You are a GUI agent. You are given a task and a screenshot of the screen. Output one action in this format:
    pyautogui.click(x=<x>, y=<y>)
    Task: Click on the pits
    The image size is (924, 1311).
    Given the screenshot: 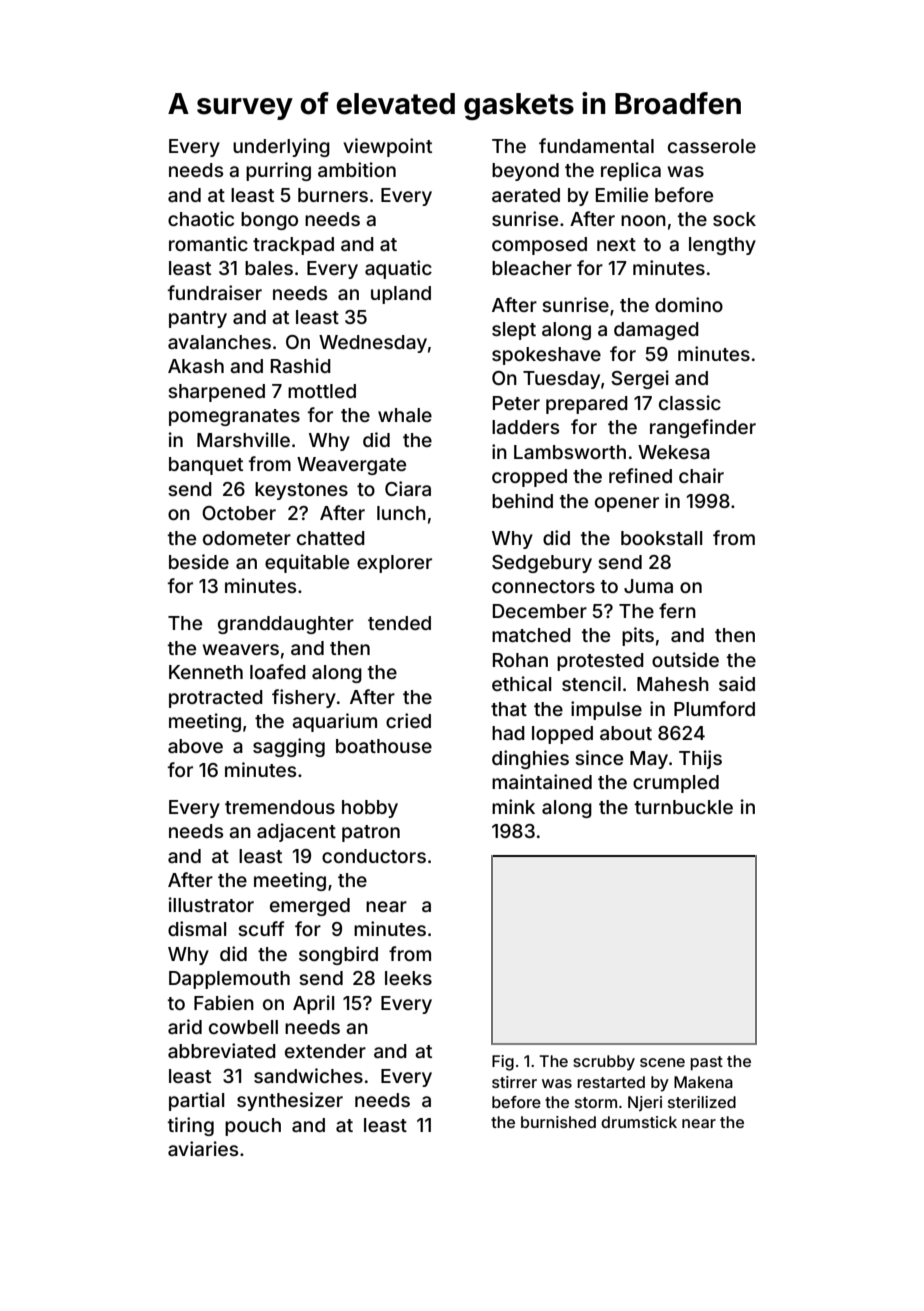 What is the action you would take?
    pyautogui.click(x=638, y=636)
